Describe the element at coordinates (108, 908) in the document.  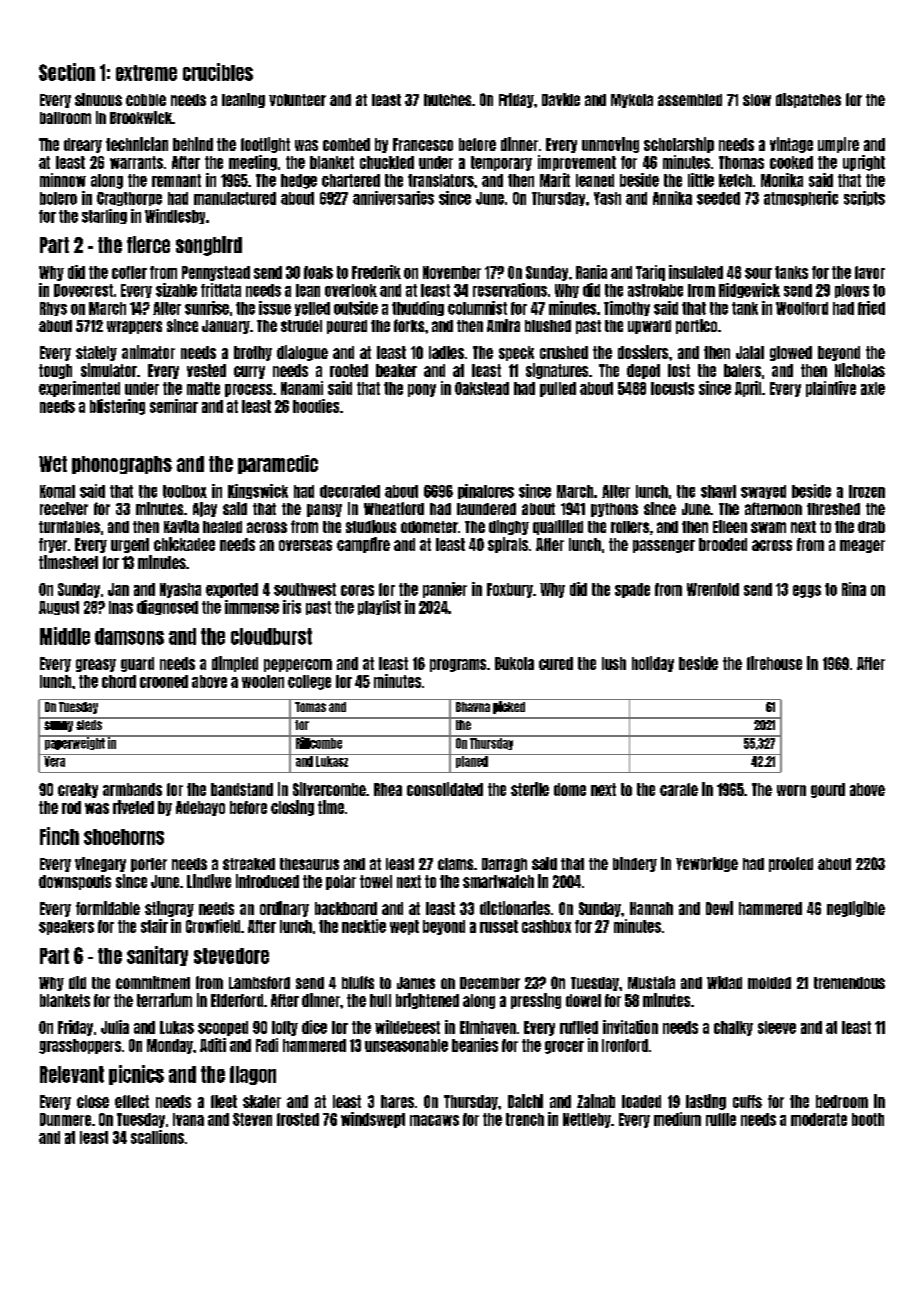
I see `formidable` at that location.
